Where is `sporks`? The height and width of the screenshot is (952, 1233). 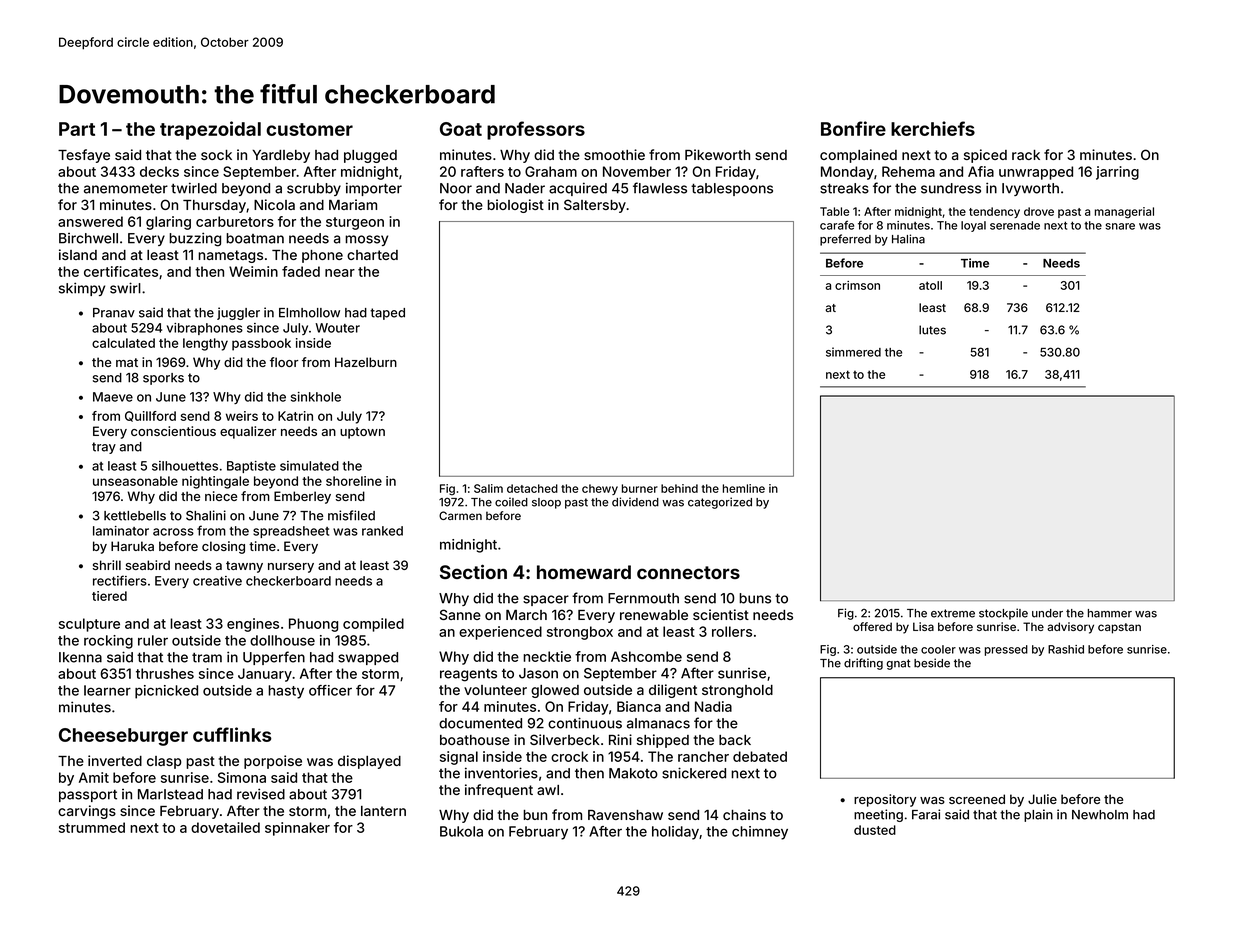
sporks is located at coordinates (163, 379).
